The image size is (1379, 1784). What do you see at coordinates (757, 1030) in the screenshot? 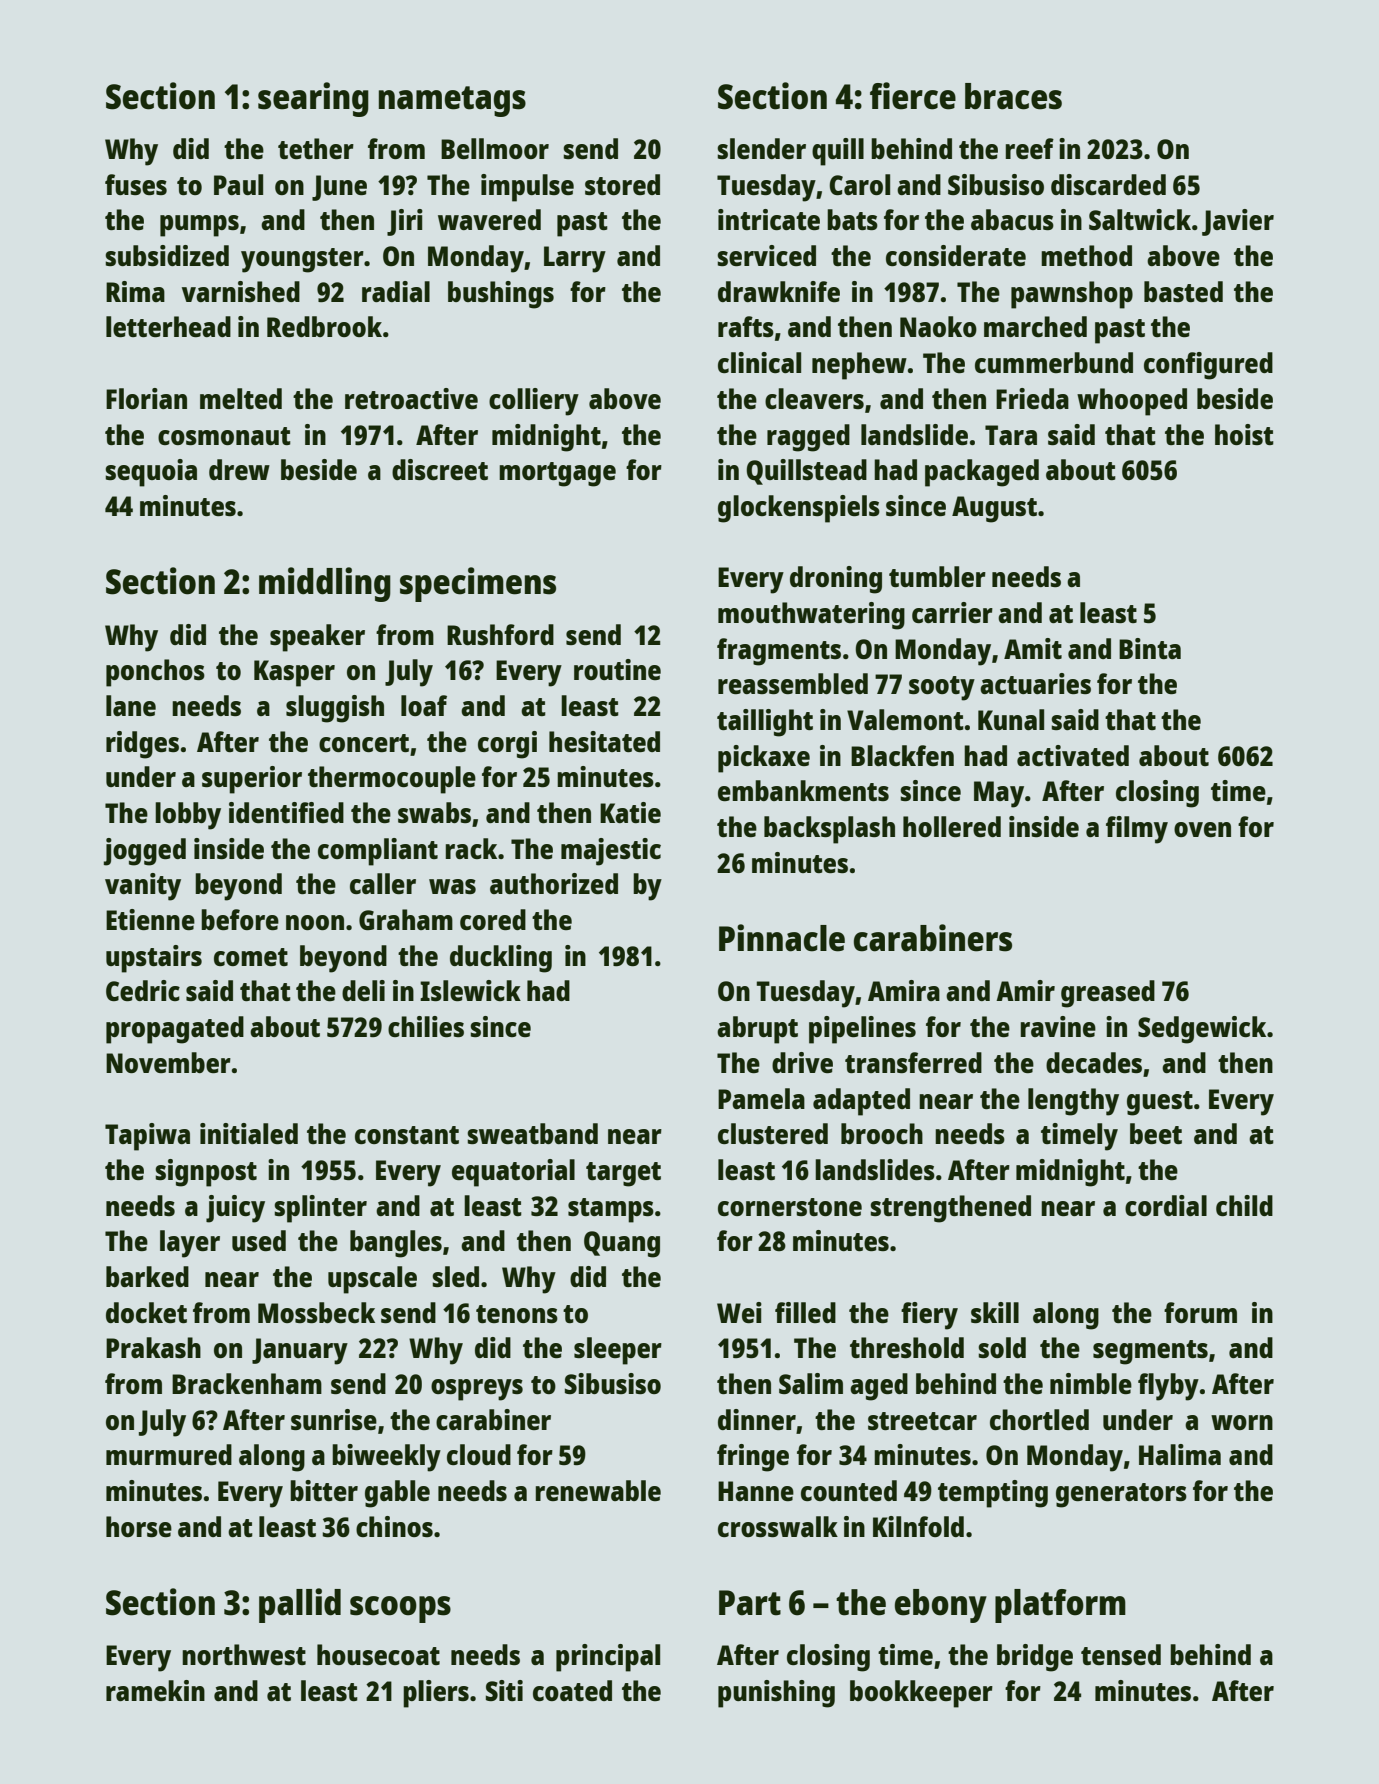
I see `abrupt` at bounding box center [757, 1030].
